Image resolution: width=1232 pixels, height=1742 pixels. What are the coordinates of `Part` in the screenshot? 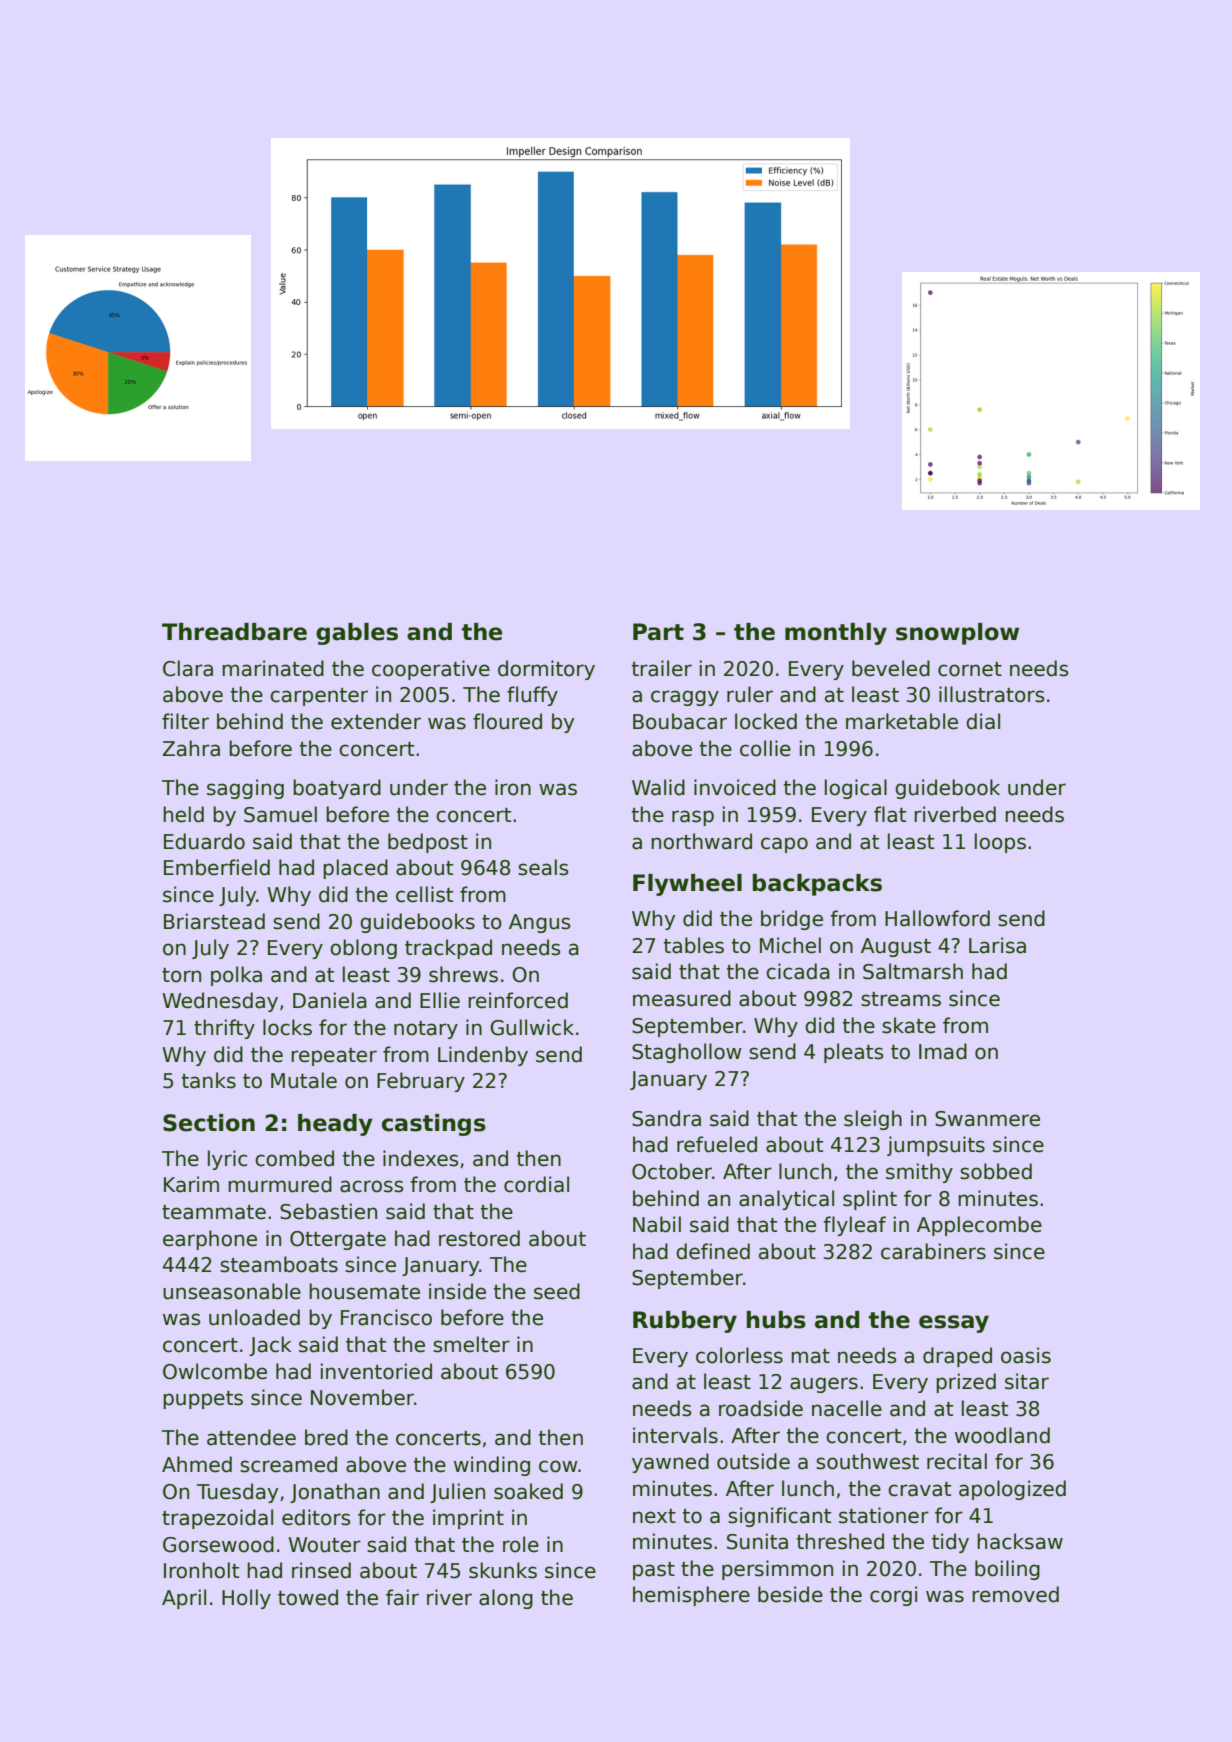 It's located at (658, 632).
